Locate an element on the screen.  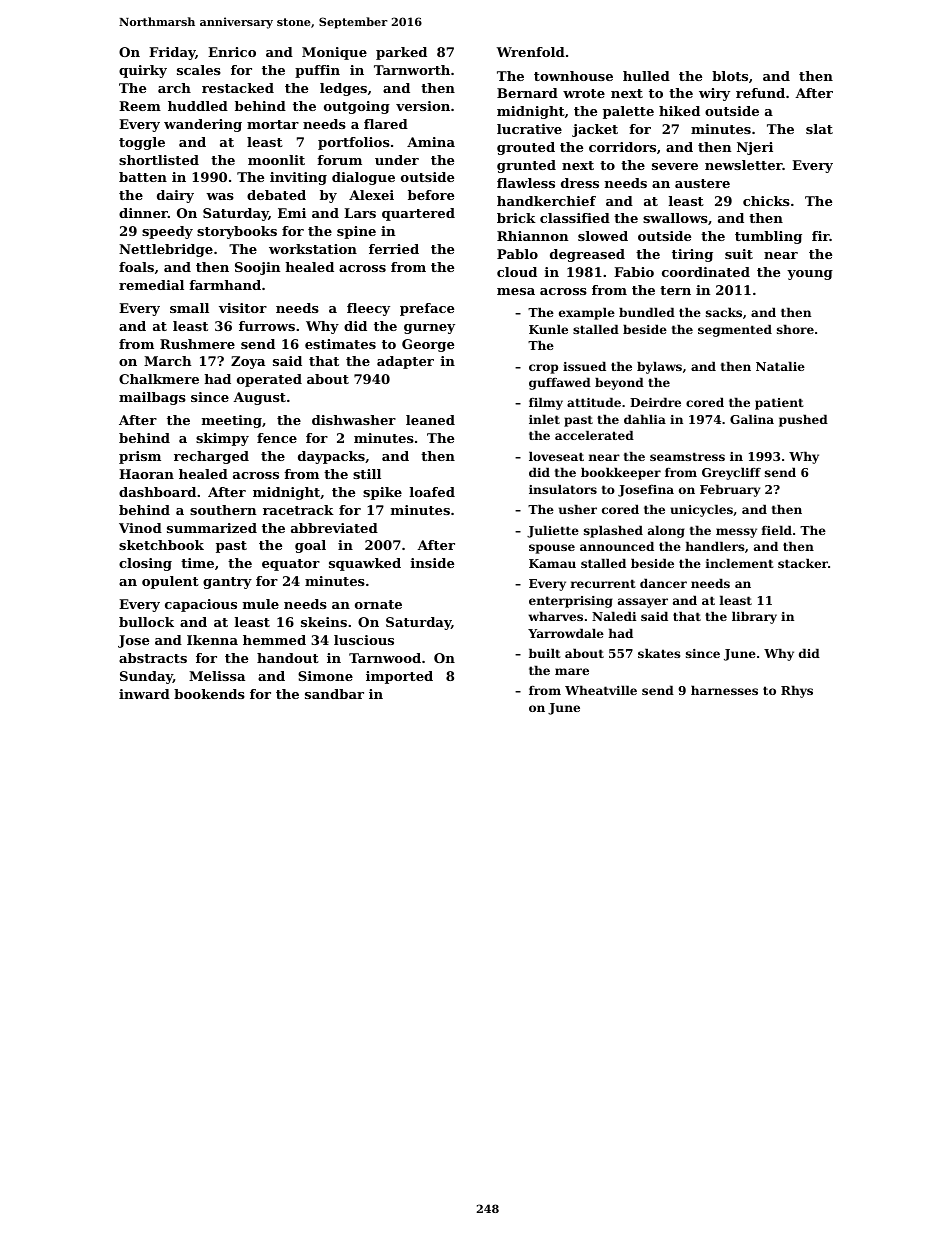
young is located at coordinates (810, 275).
